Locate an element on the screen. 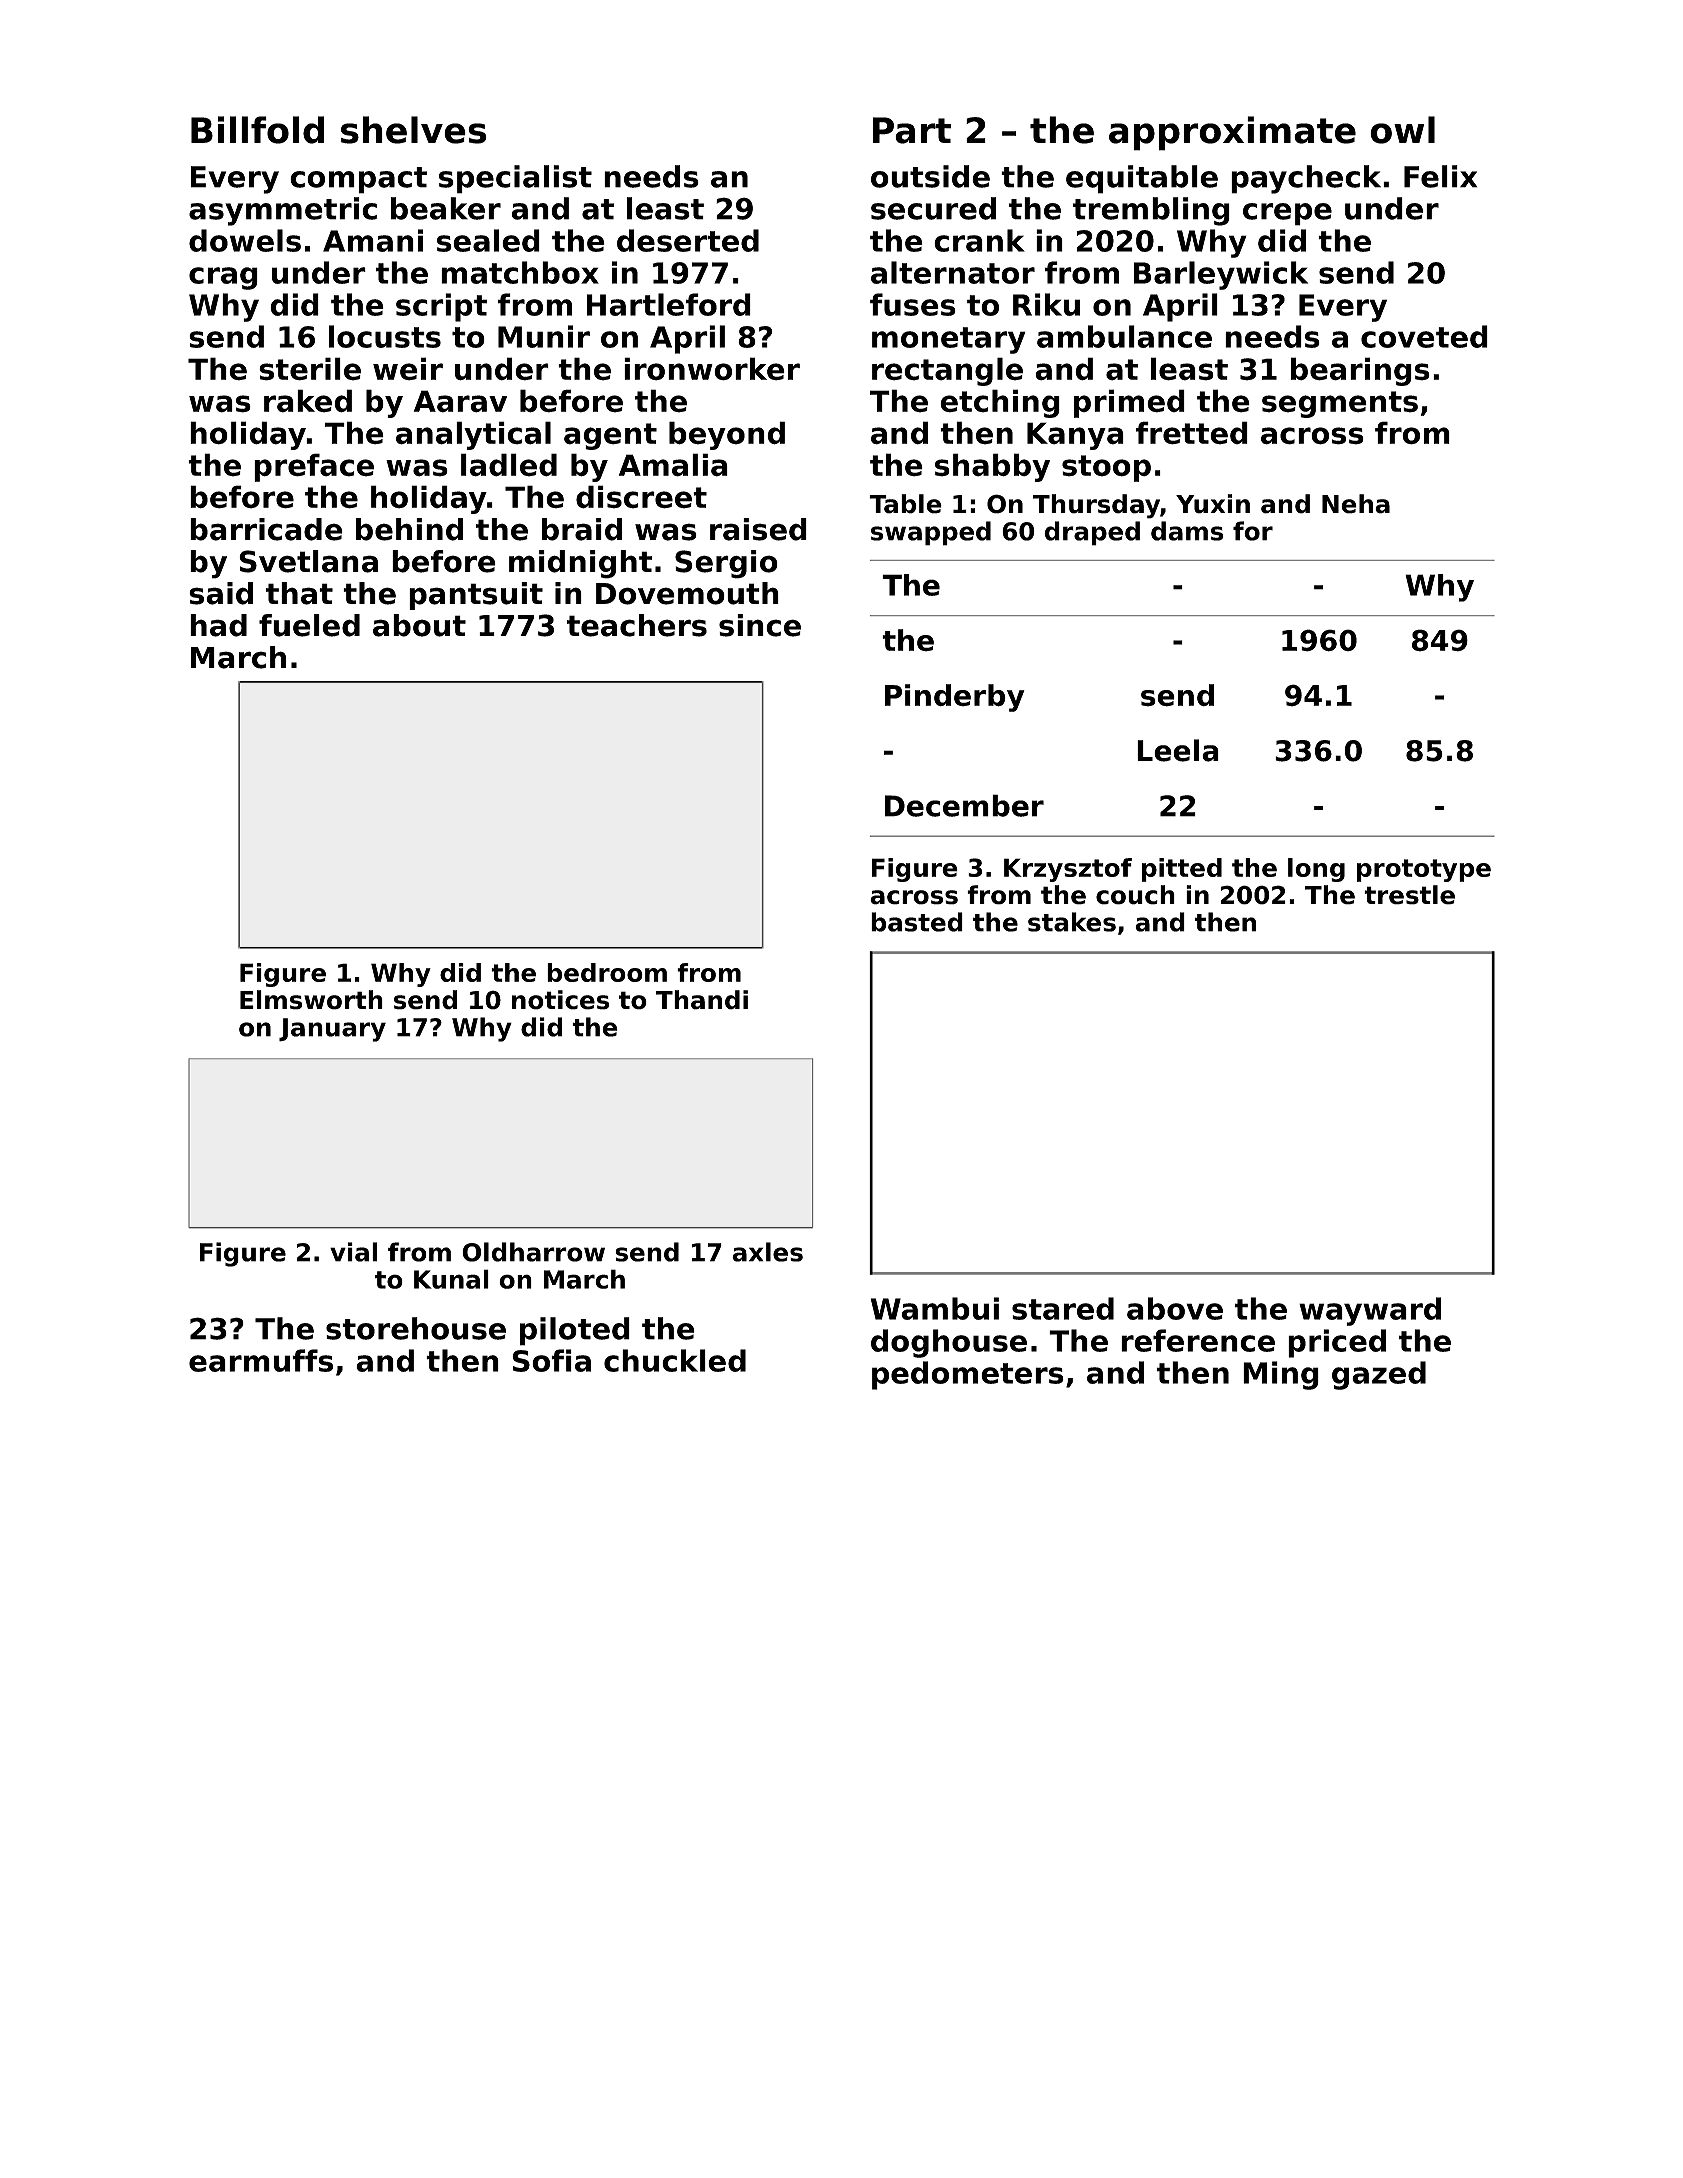 This screenshot has width=1683, height=2178. Leela is located at coordinates (1178, 750).
